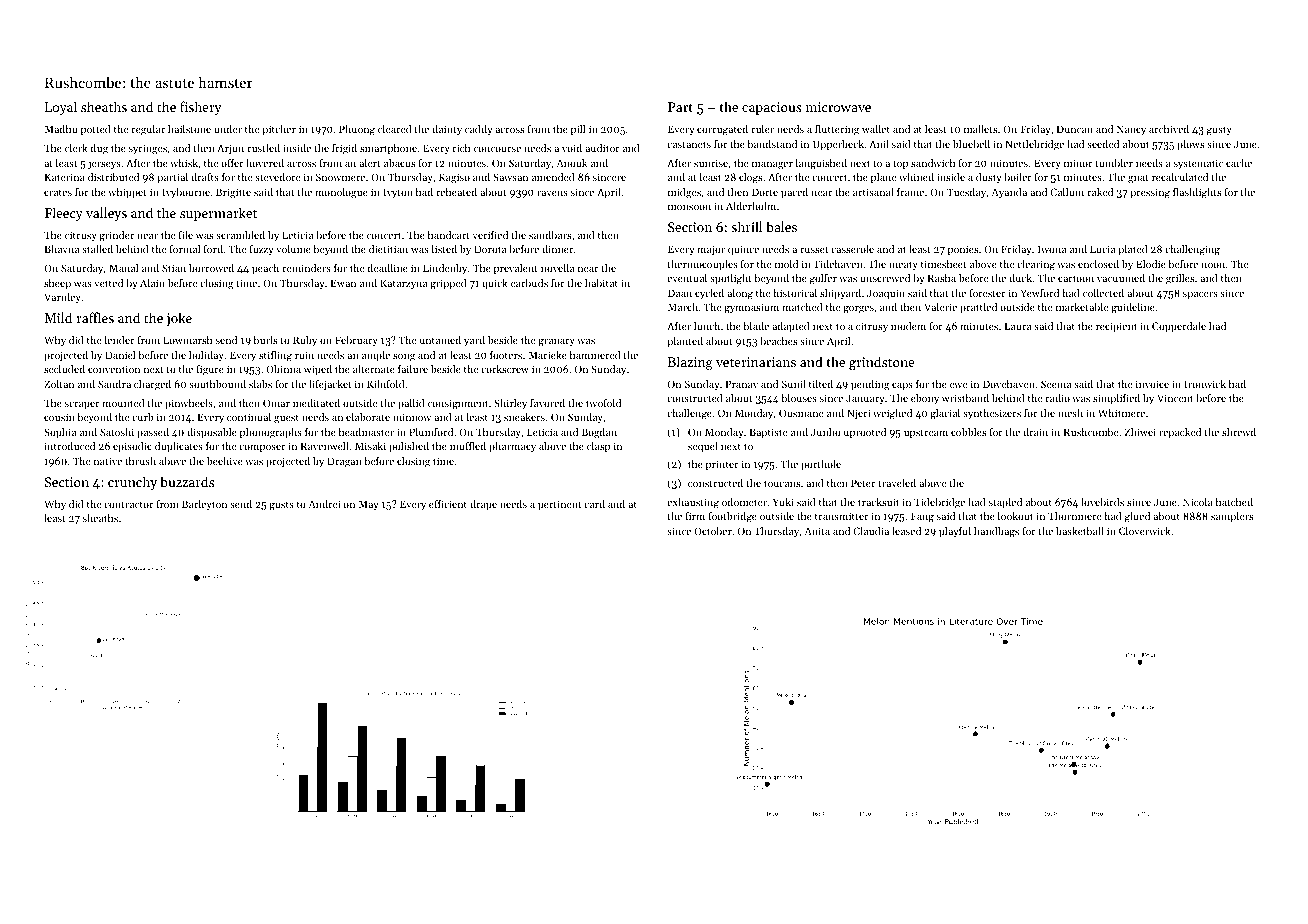 The width and height of the screenshot is (1308, 924). Describe the element at coordinates (1075, 129) in the screenshot. I see `Duncan` at that location.
